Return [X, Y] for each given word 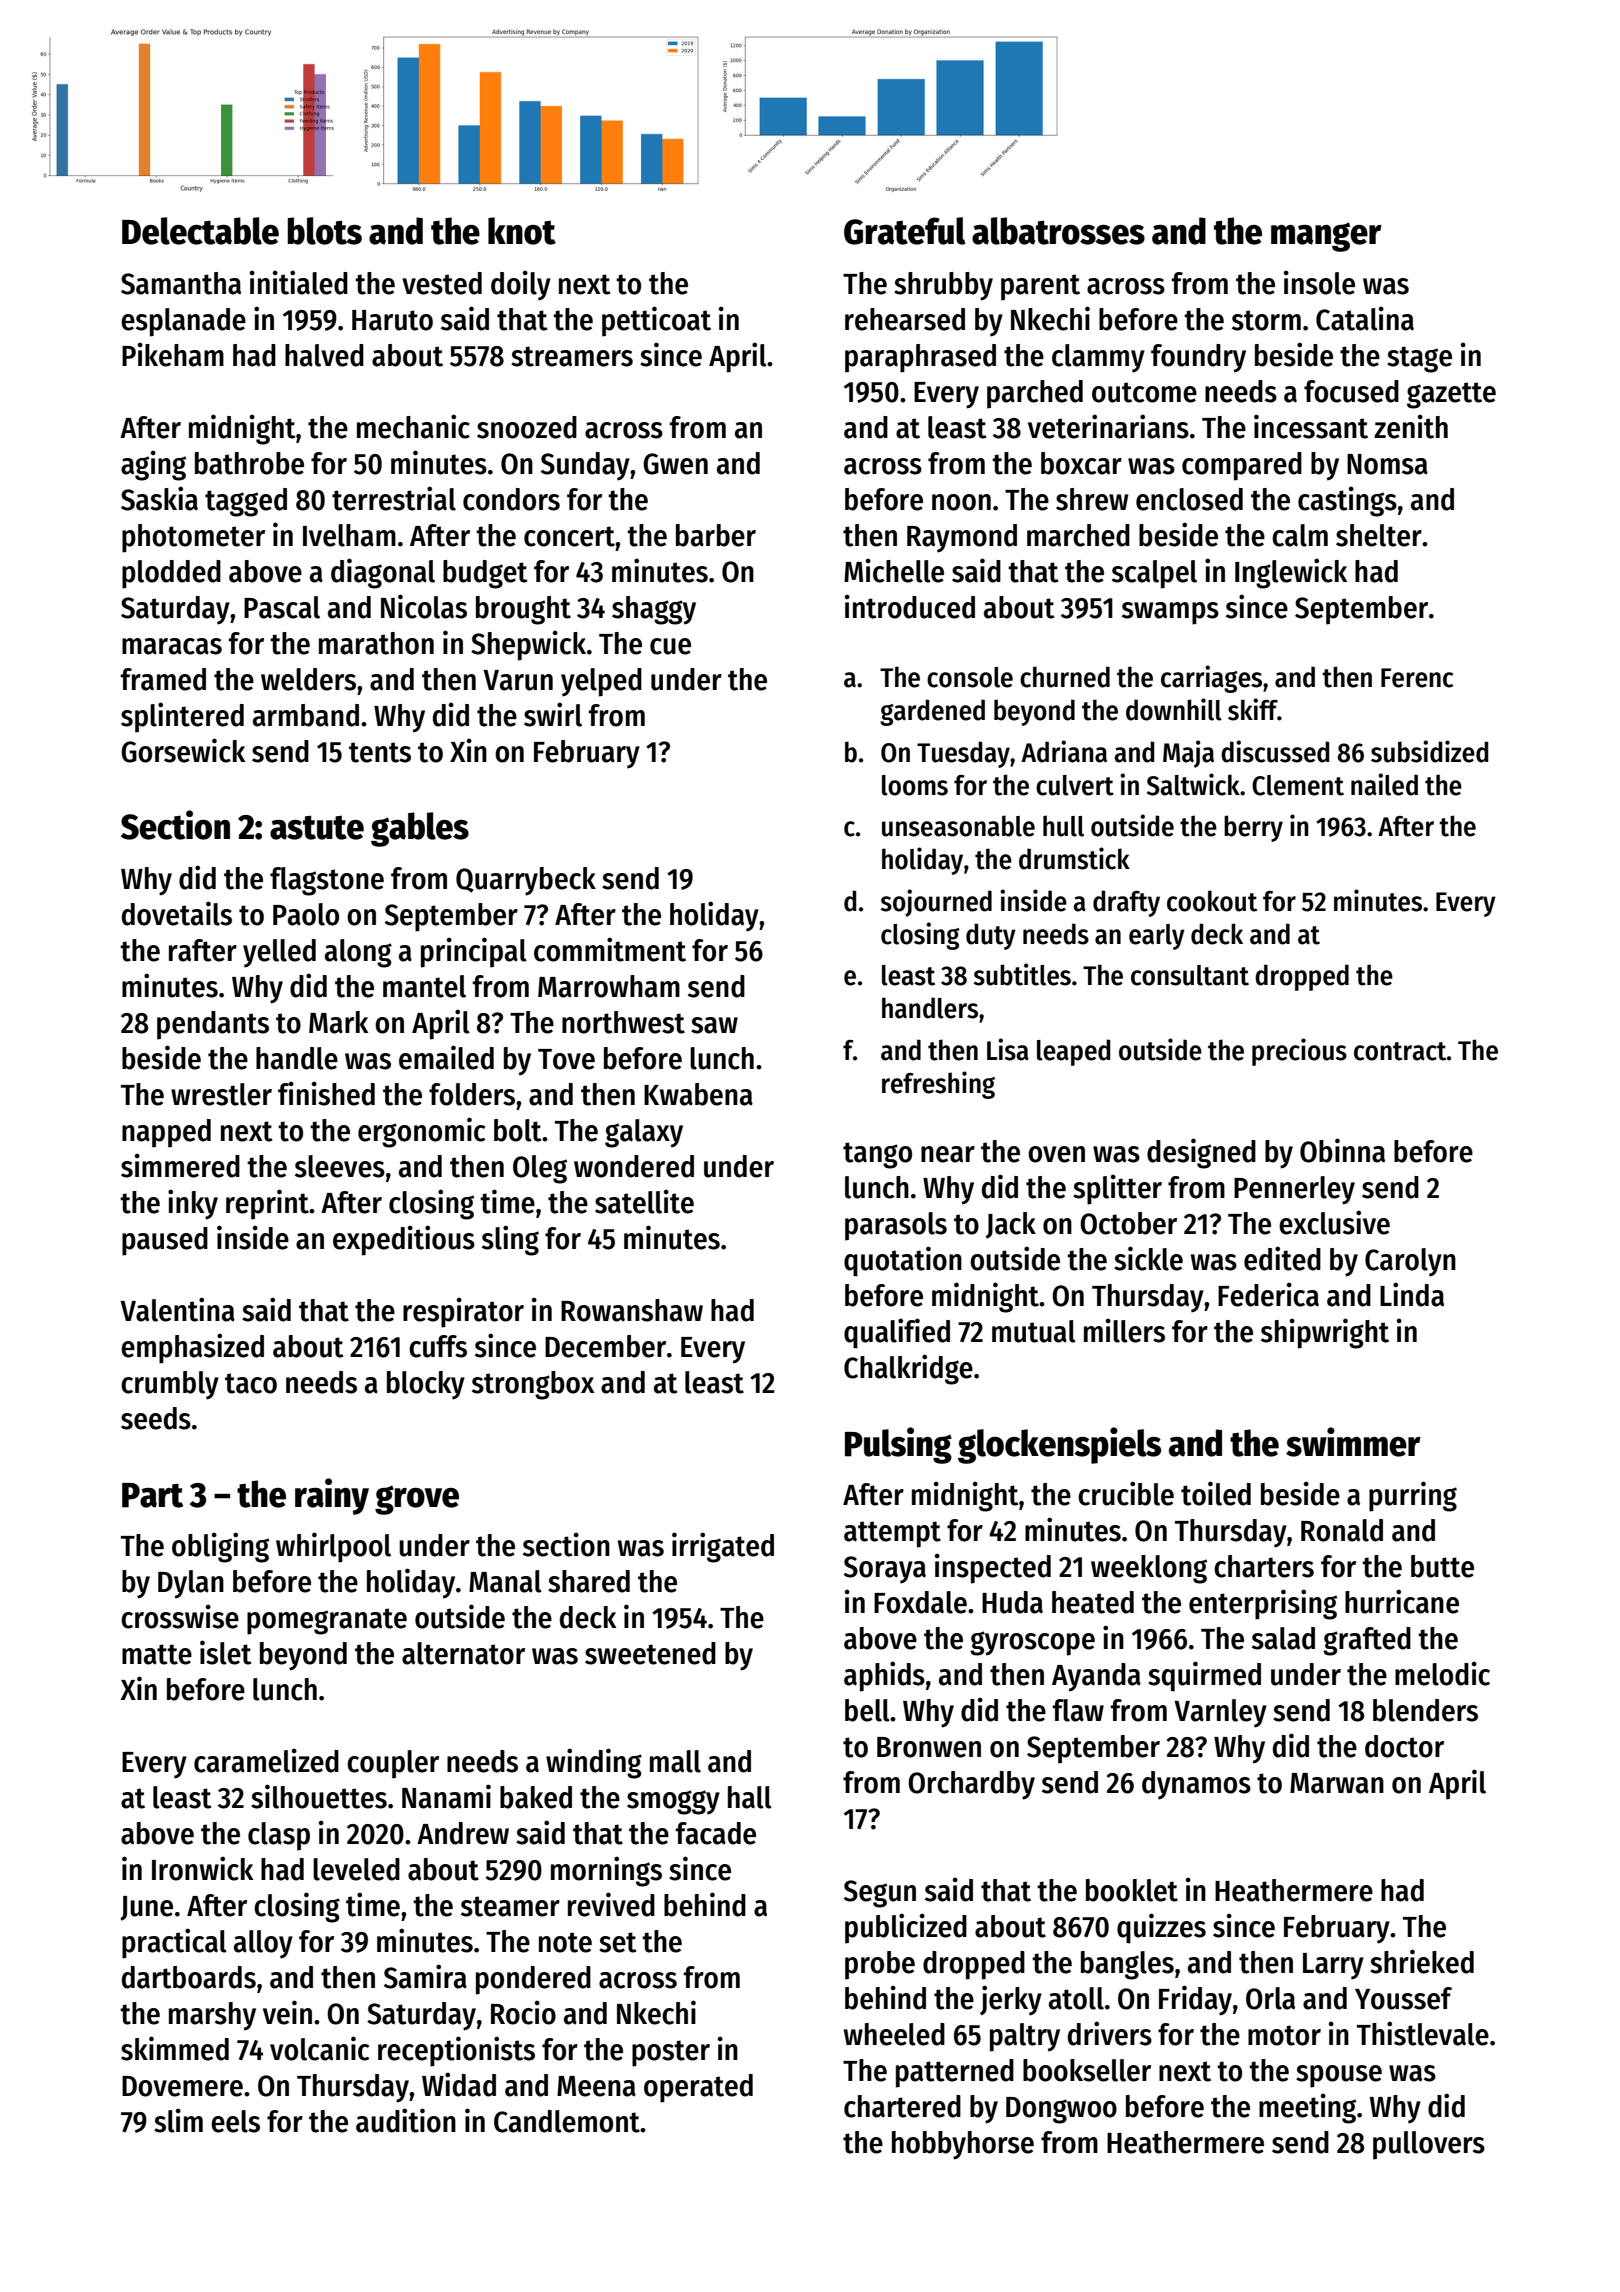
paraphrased [920, 358]
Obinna [1342, 1150]
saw [714, 1025]
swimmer [1353, 1442]
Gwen [675, 464]
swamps [1170, 613]
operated [698, 2088]
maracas [172, 646]
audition [406, 2120]
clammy [1098, 358]
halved [324, 355]
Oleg [540, 1169]
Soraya [885, 1570]
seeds [156, 1418]
